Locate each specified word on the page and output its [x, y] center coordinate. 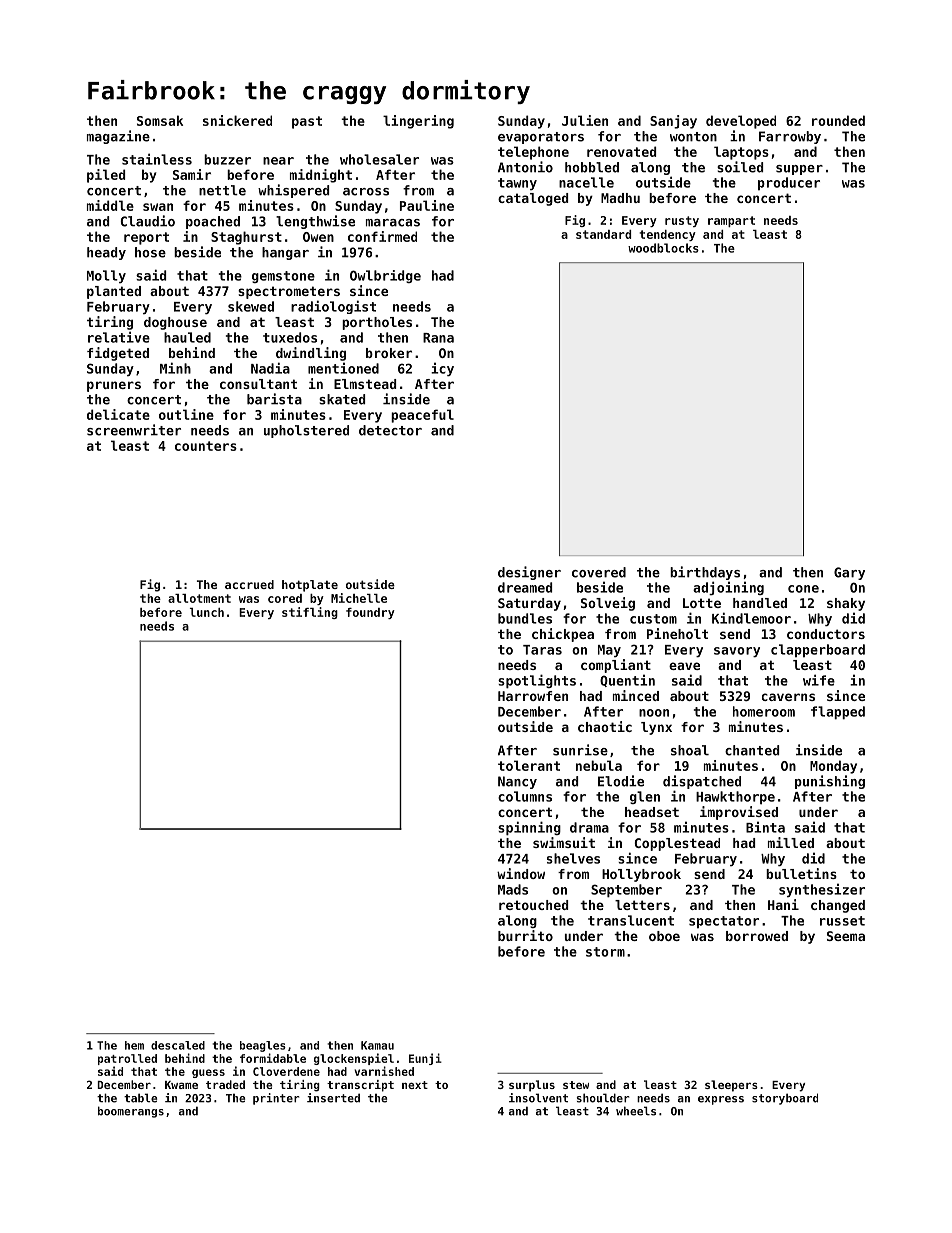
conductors [826, 634]
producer [789, 184]
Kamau [377, 1045]
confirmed [382, 236]
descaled [178, 1045]
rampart [731, 221]
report [146, 238]
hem [134, 1045]
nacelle [586, 182]
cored [285, 598]
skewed [251, 306]
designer [529, 573]
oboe [664, 936]
